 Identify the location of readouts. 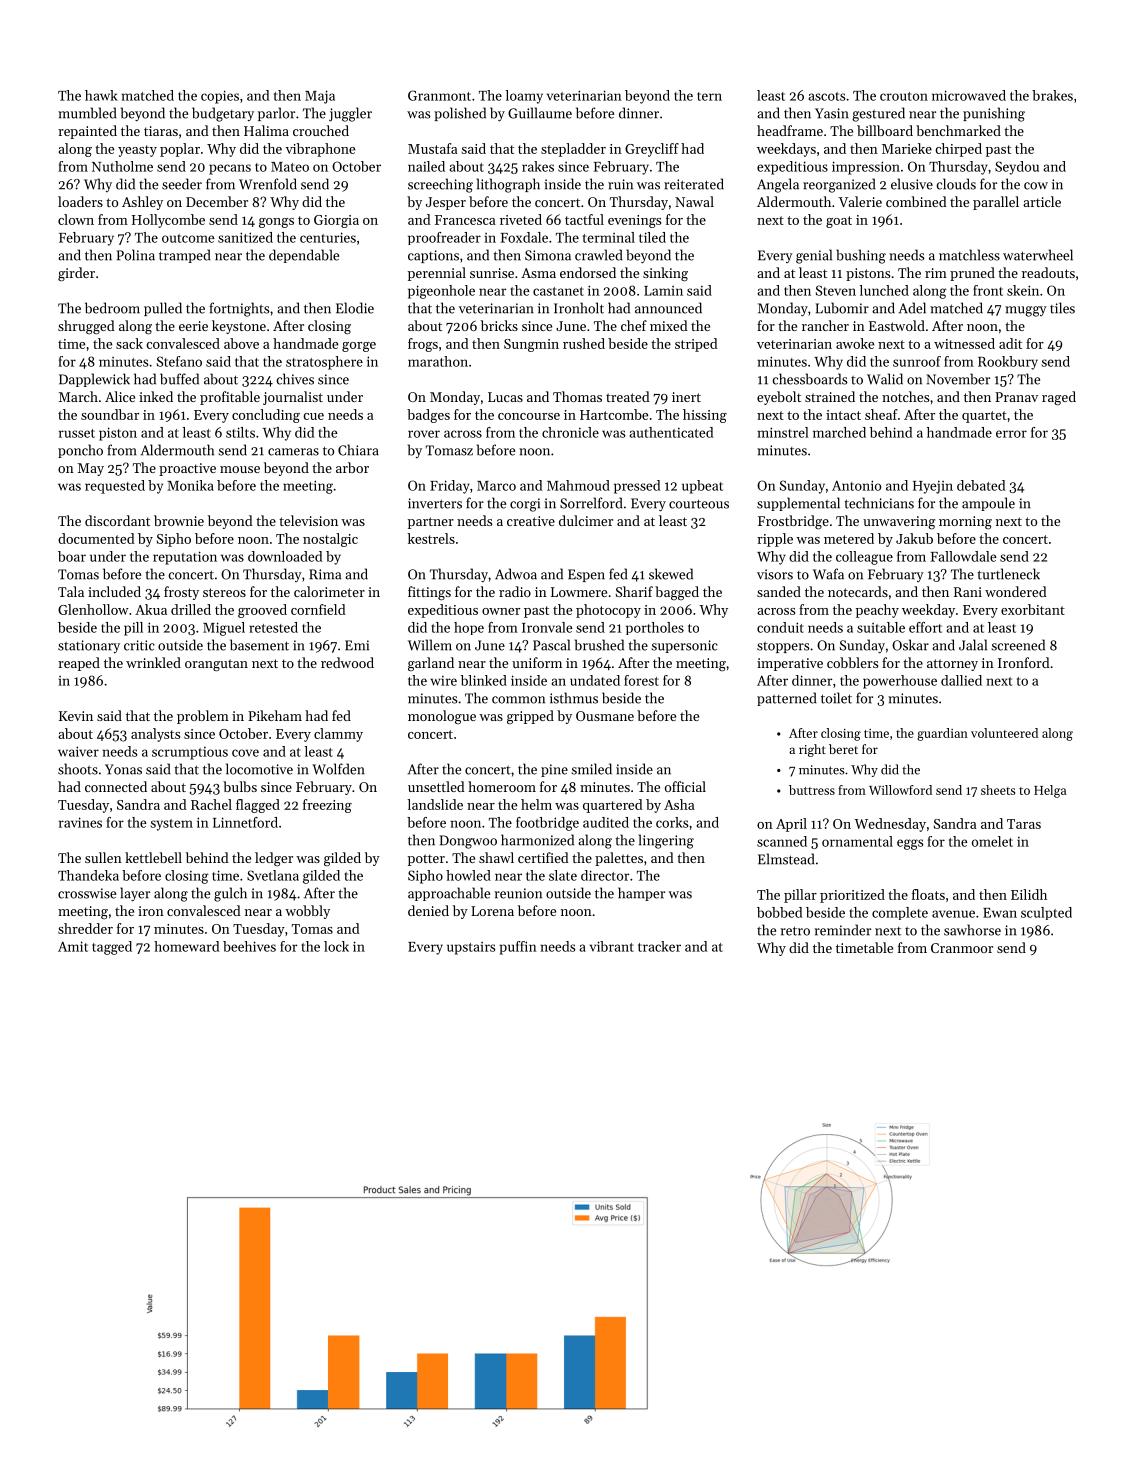
(1048, 272).
